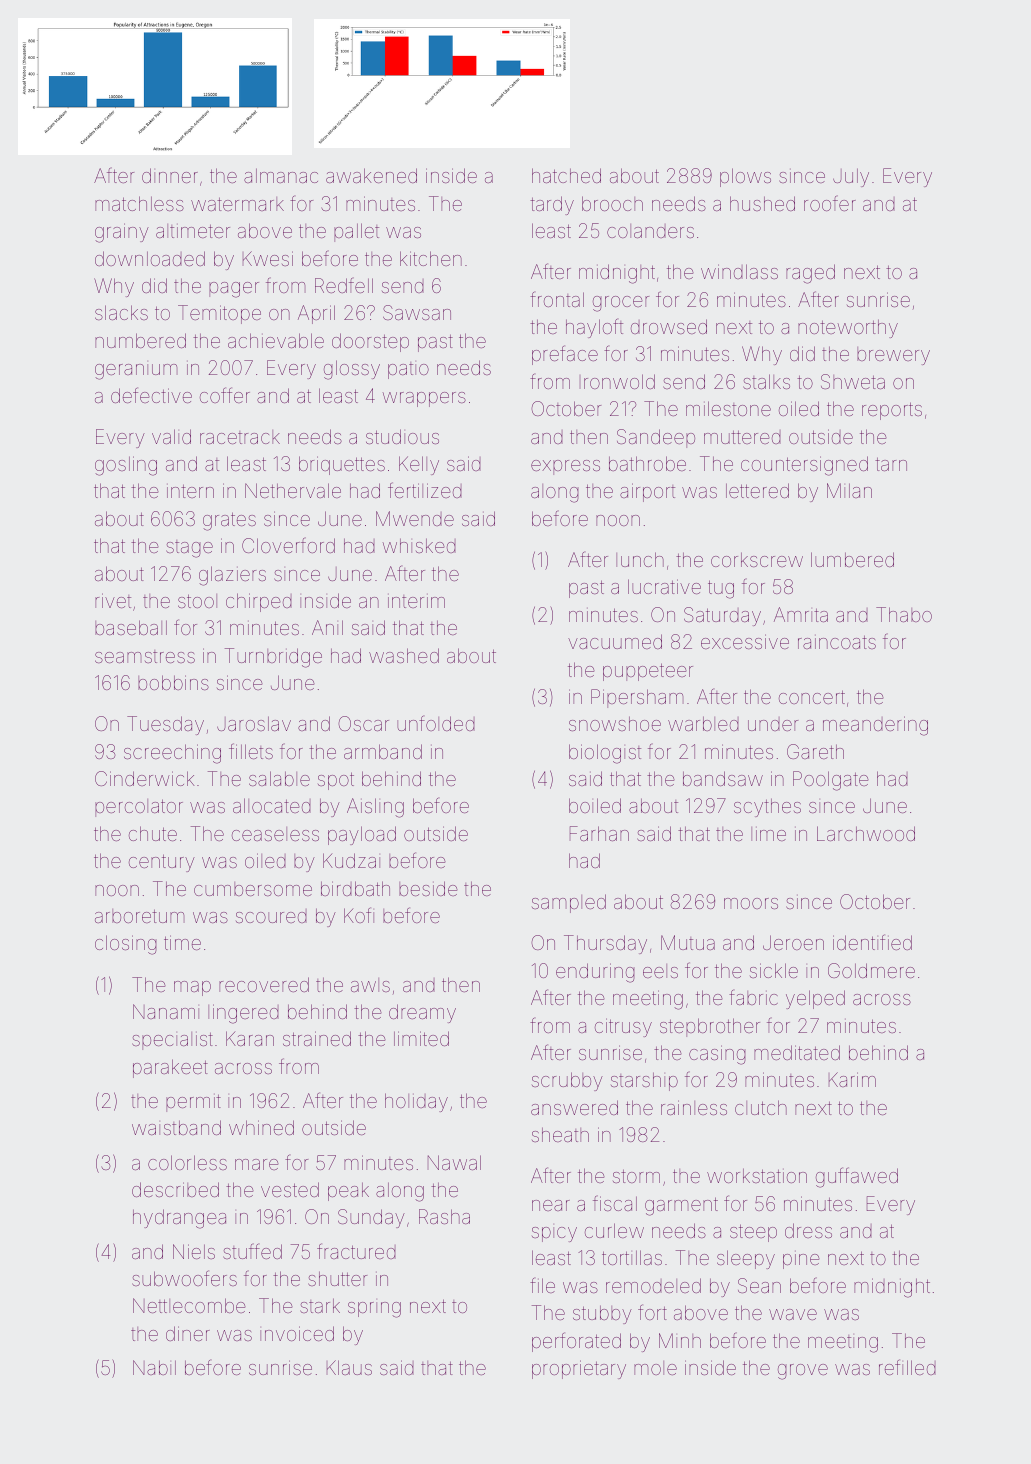 This image has width=1031, height=1464. Describe the element at coordinates (154, 1367) in the image. I see `Nabil` at that location.
